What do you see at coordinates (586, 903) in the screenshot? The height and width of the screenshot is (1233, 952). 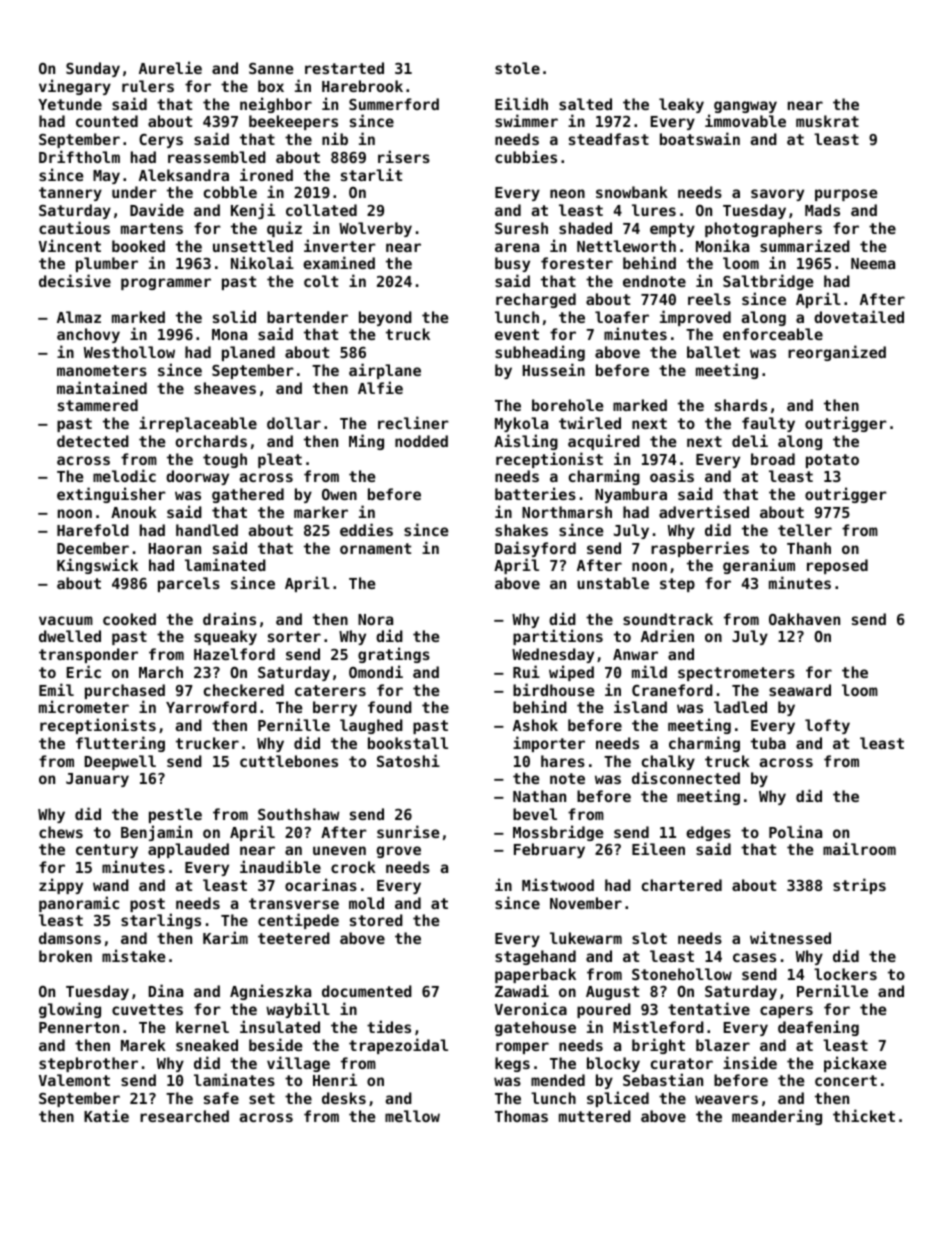 I see `November` at bounding box center [586, 903].
